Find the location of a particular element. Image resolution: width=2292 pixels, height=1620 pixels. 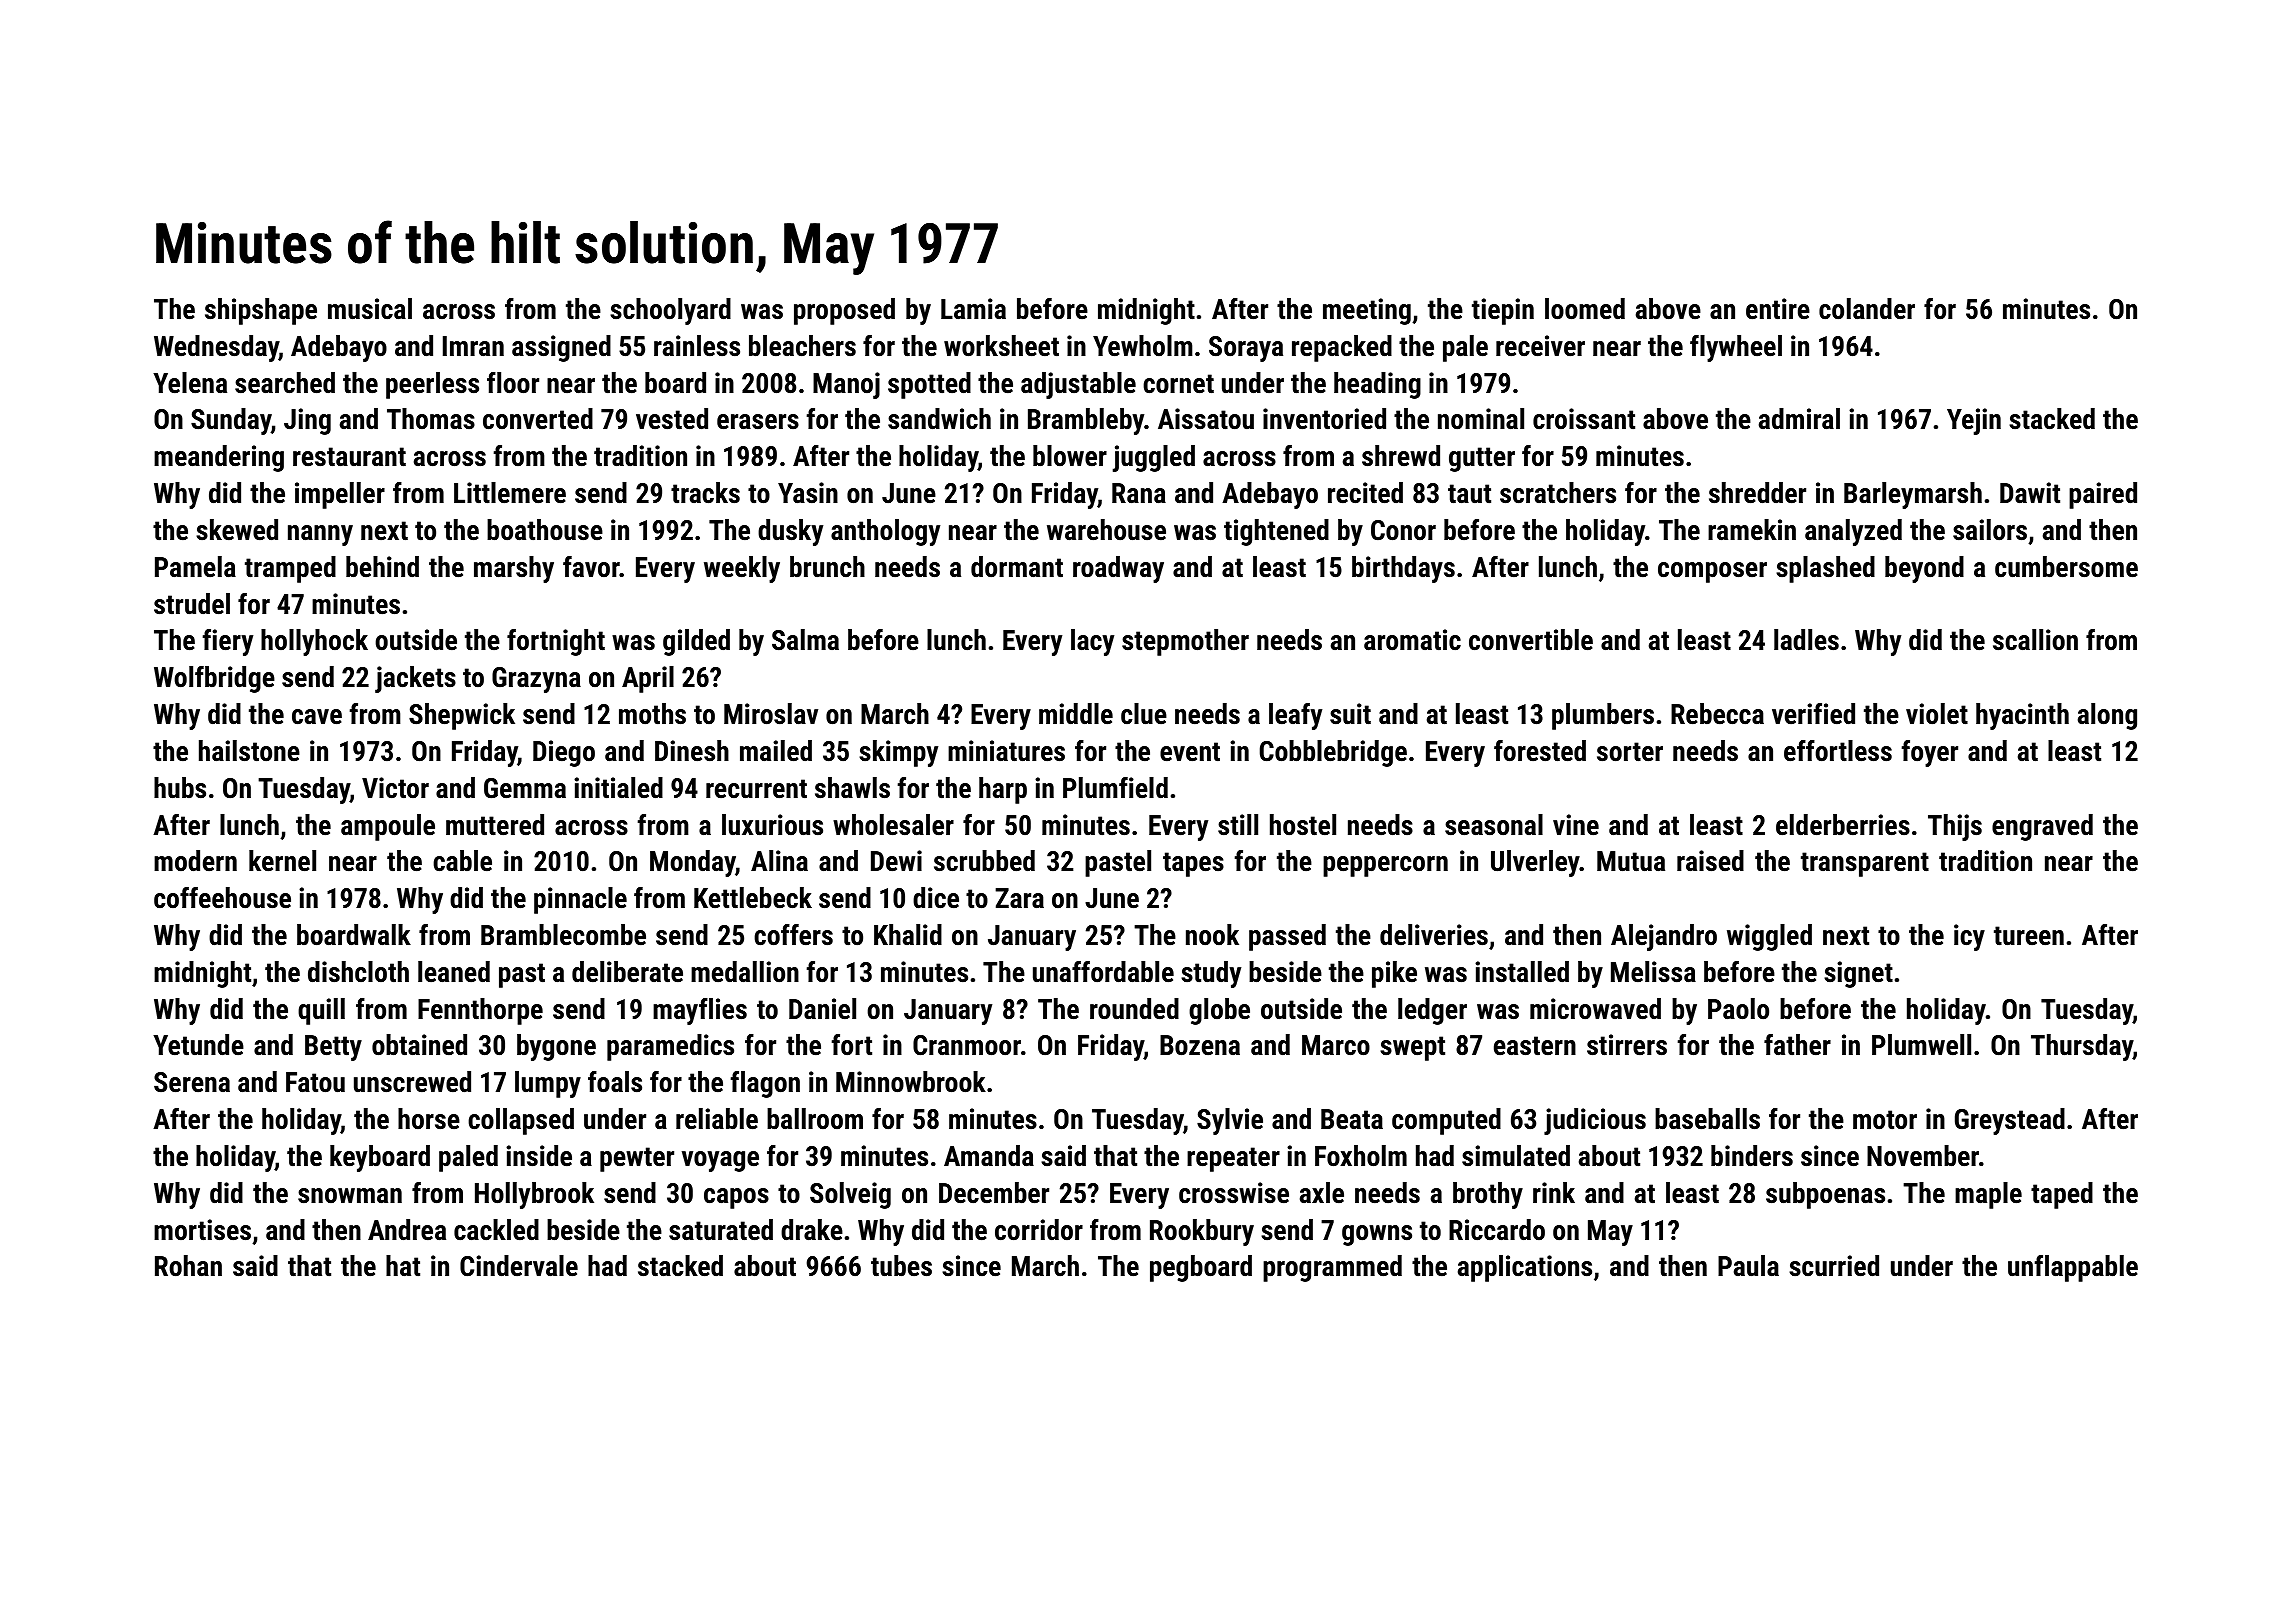

colander is located at coordinates (1867, 309).
